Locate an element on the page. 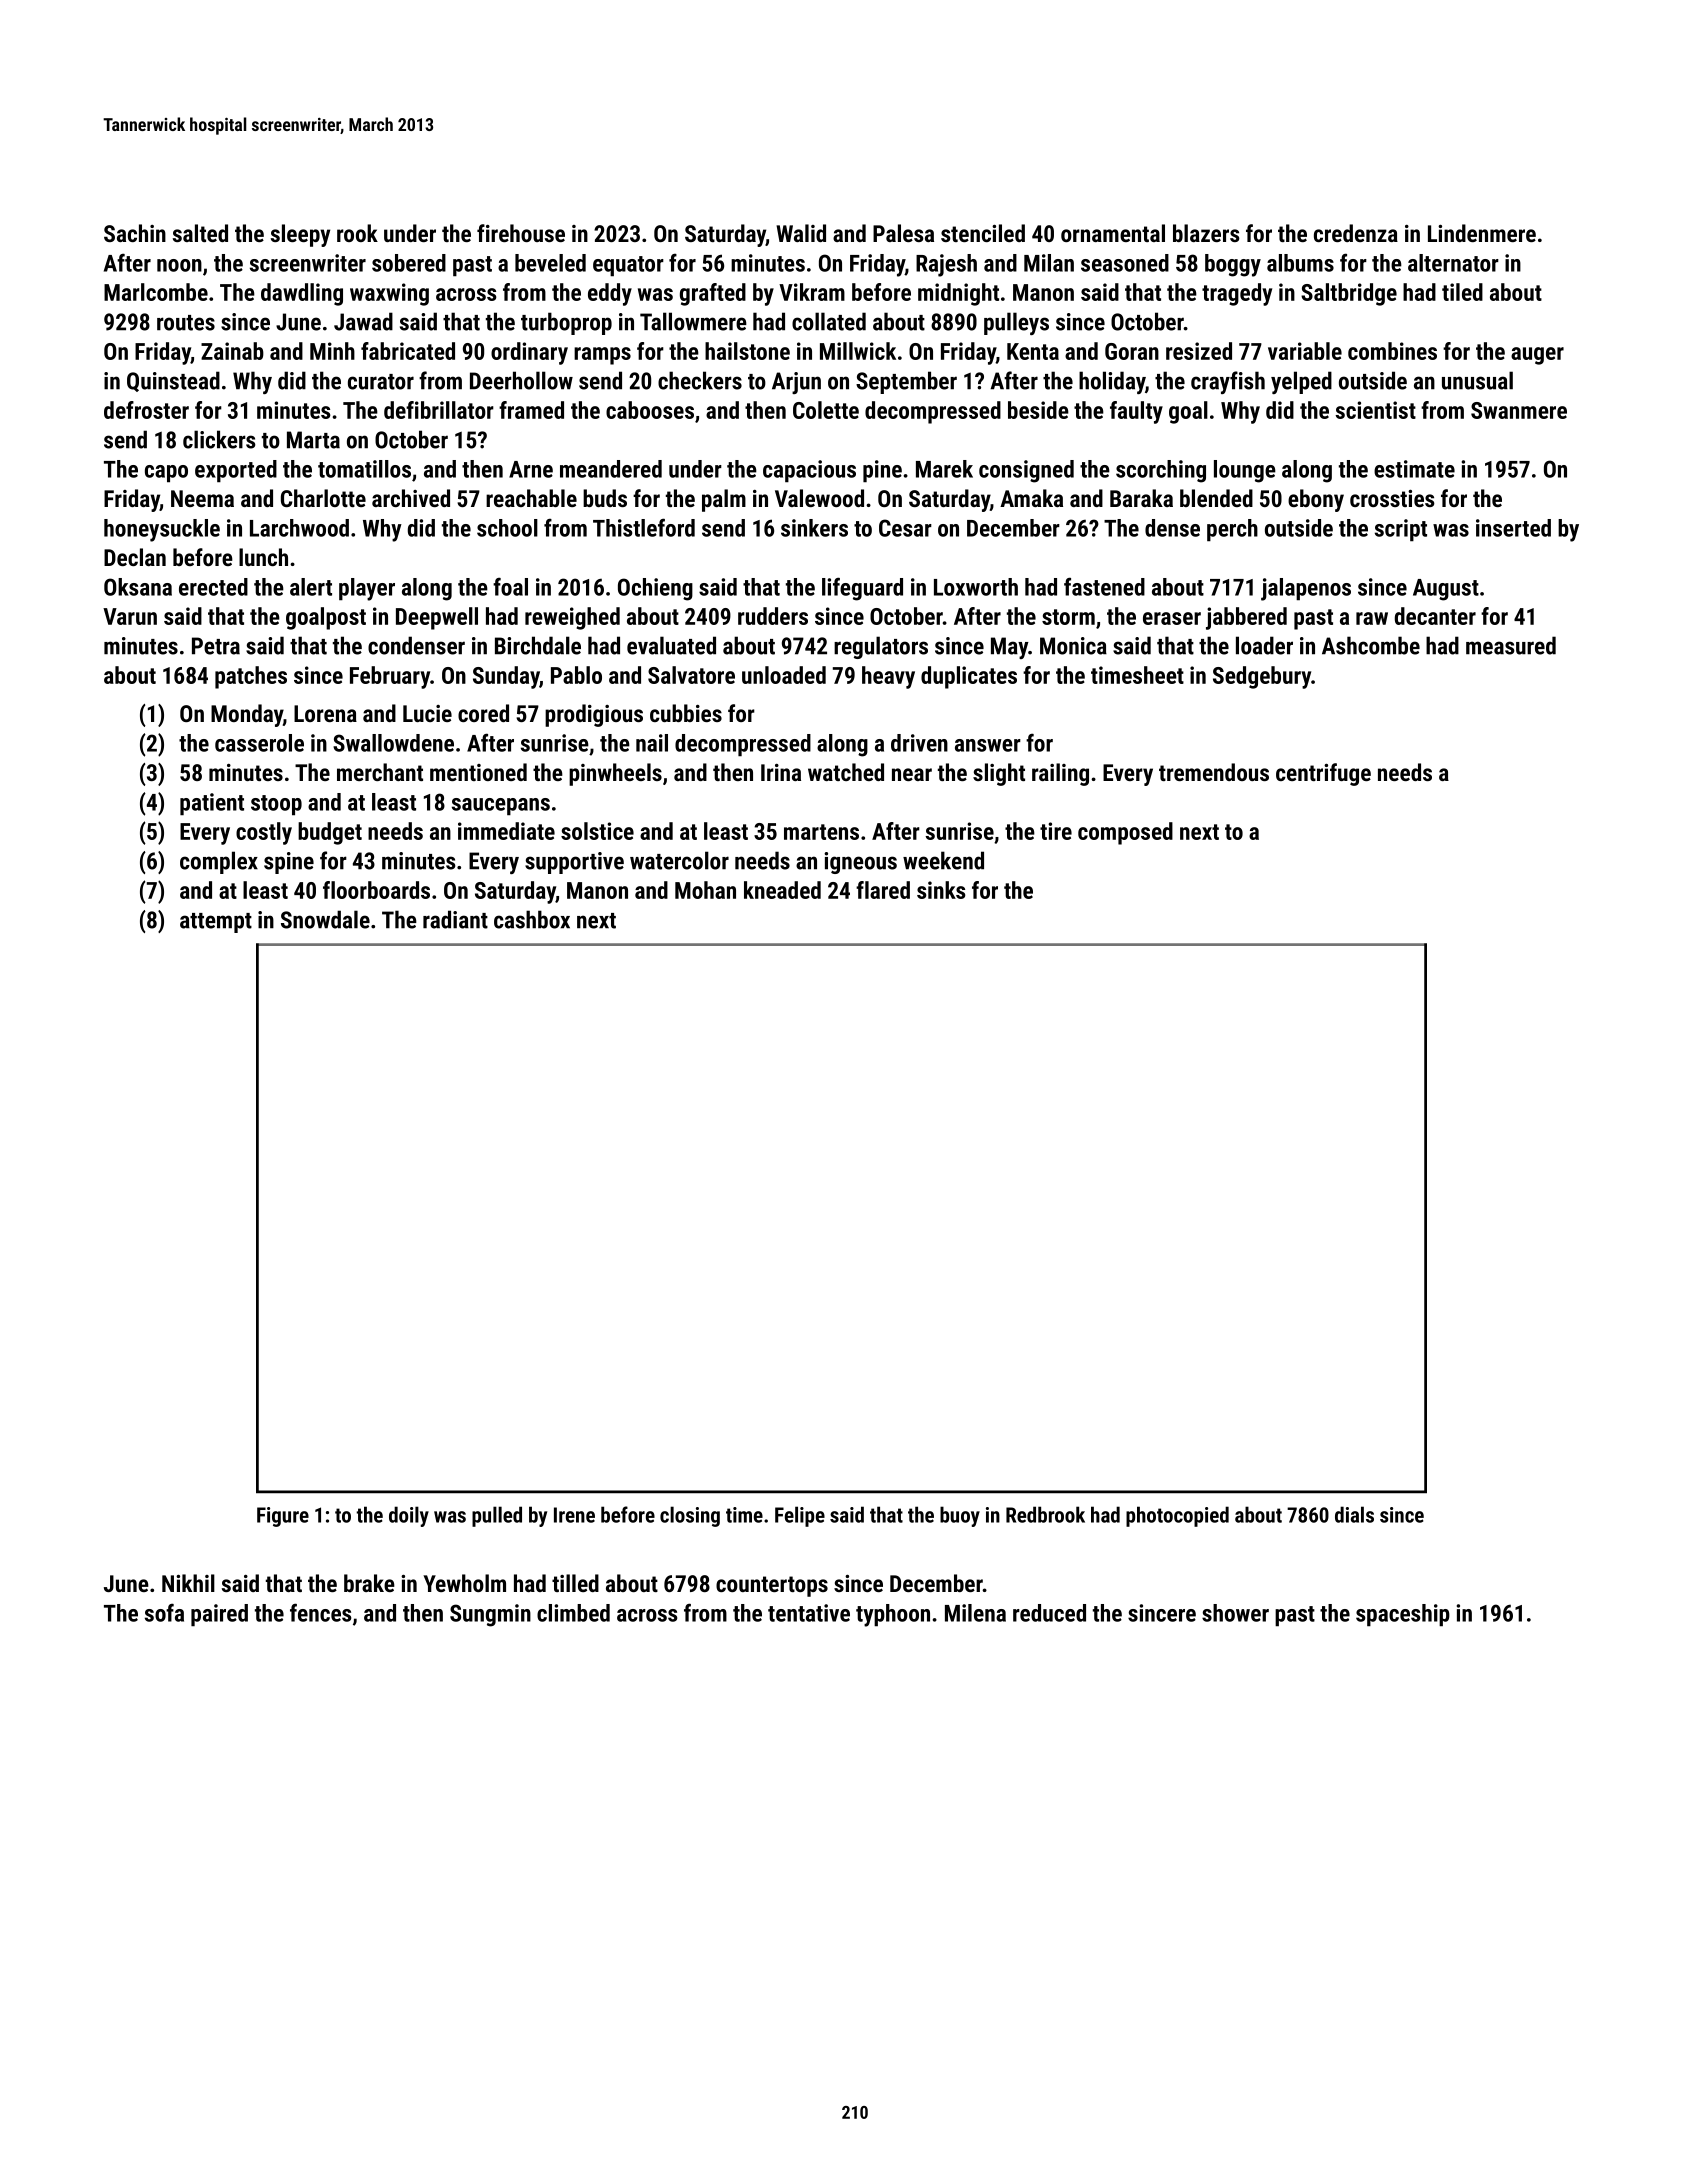  Thistleford is located at coordinates (644, 527).
